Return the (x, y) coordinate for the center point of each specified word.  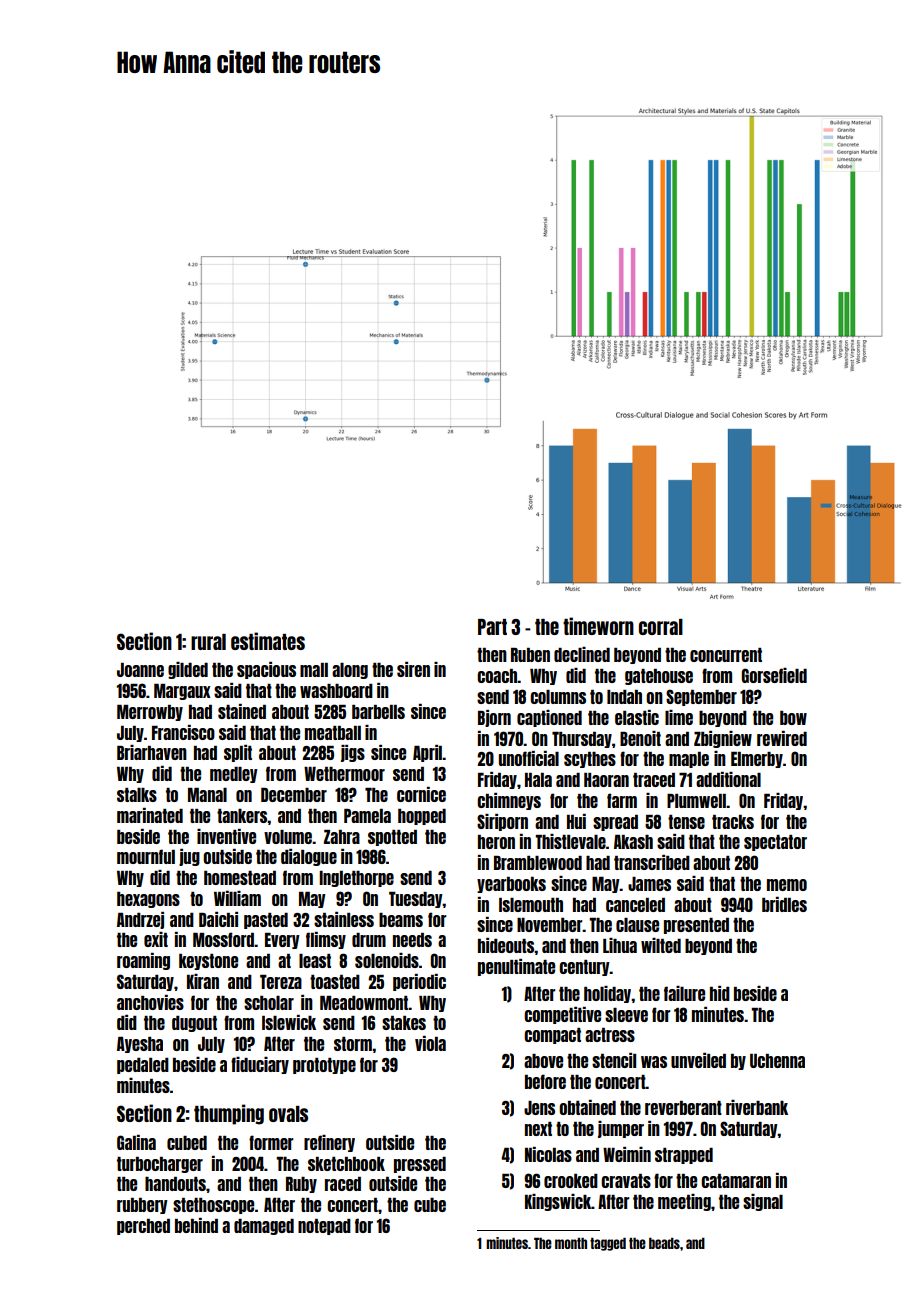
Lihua (620, 945)
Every (282, 941)
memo (787, 885)
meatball (333, 733)
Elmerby (757, 760)
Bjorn (494, 718)
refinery (329, 1143)
